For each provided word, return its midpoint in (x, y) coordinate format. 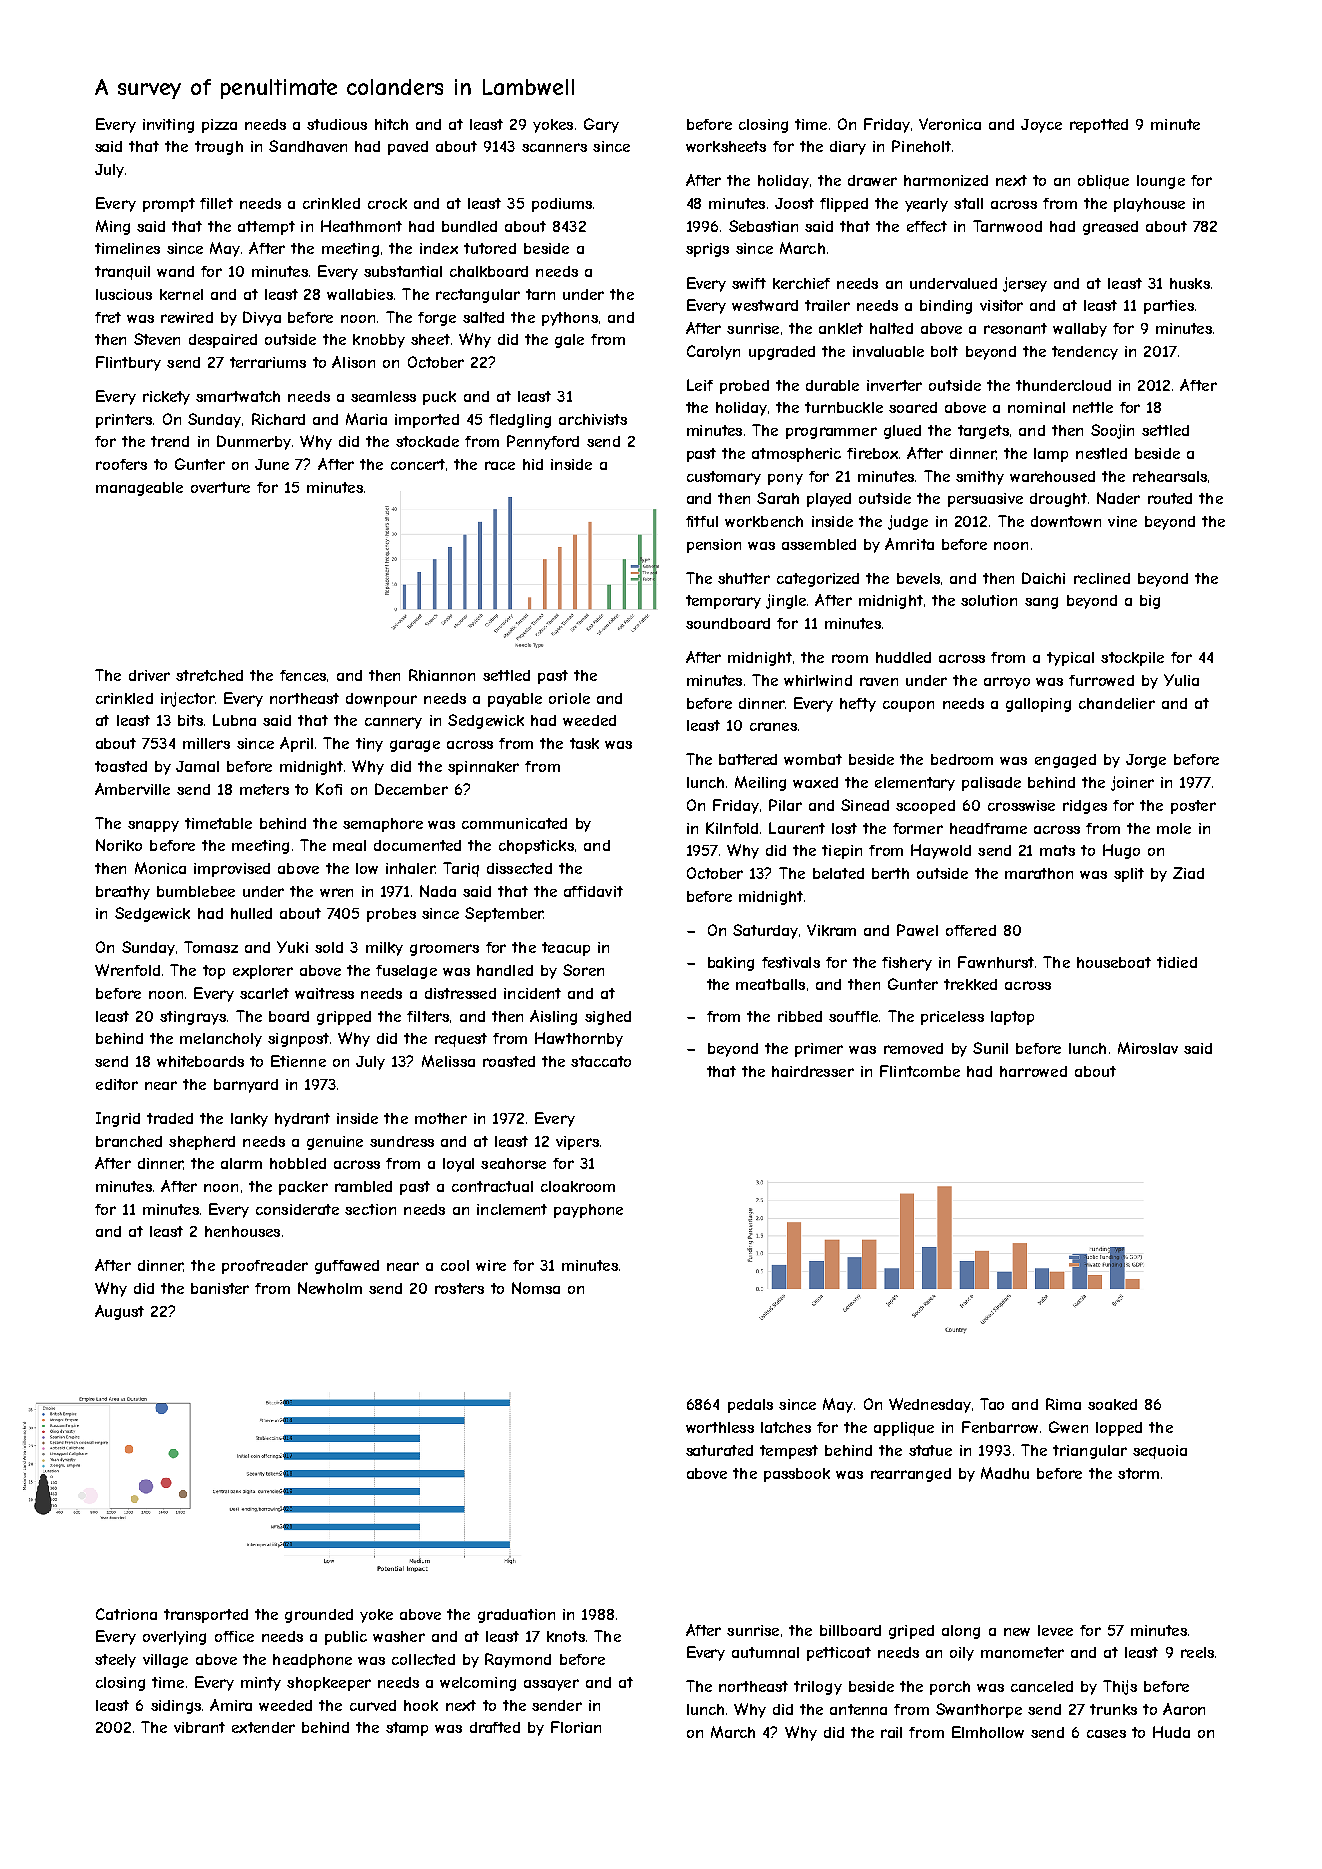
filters (428, 1016)
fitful (702, 521)
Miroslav (1148, 1048)
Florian (576, 1727)
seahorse (513, 1163)
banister (220, 1288)
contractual (492, 1186)
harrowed (1033, 1071)
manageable (139, 489)
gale (569, 341)
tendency (1085, 353)
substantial (403, 271)
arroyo (1007, 683)
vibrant (199, 1727)
